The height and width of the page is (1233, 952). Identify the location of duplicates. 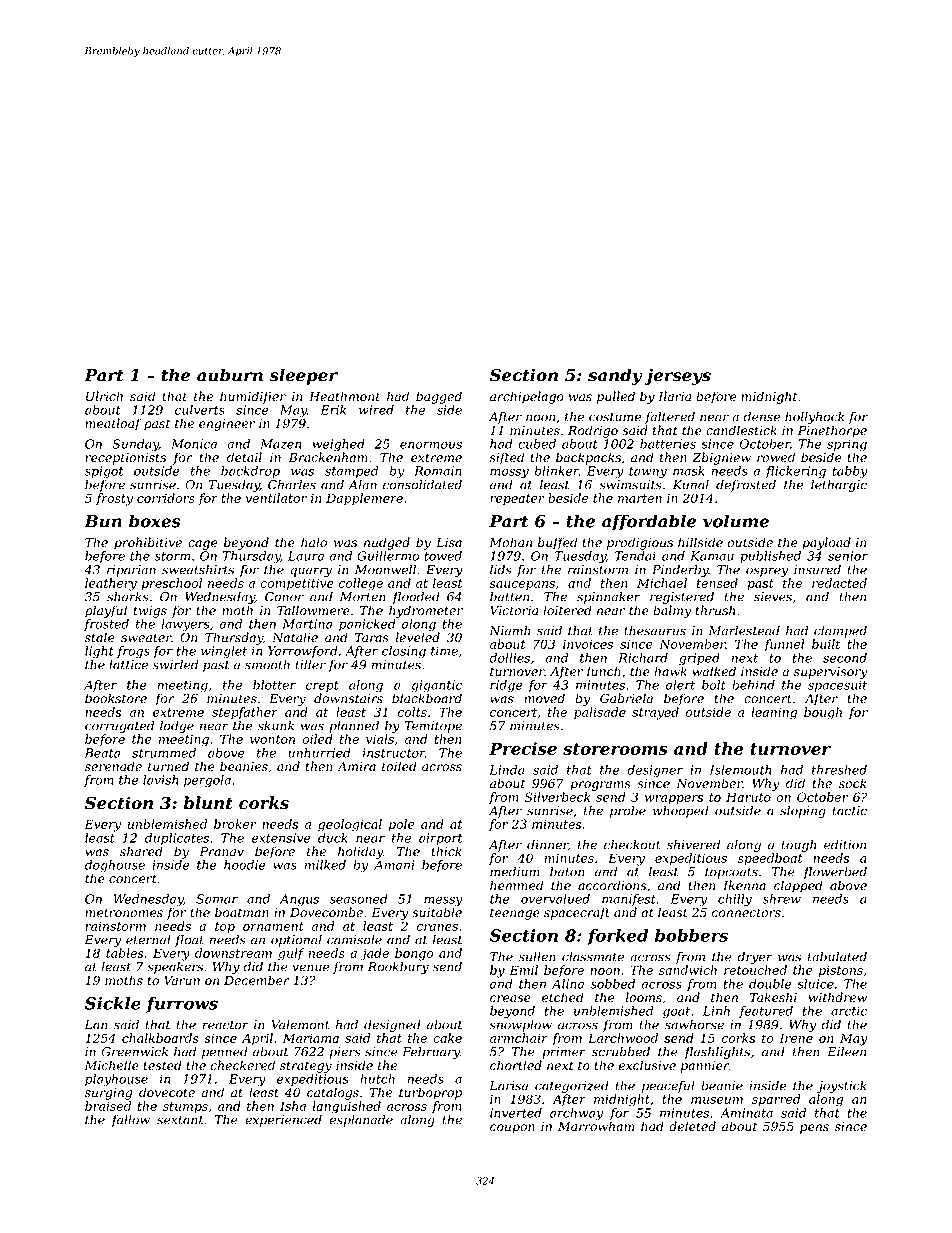
(177, 839).
